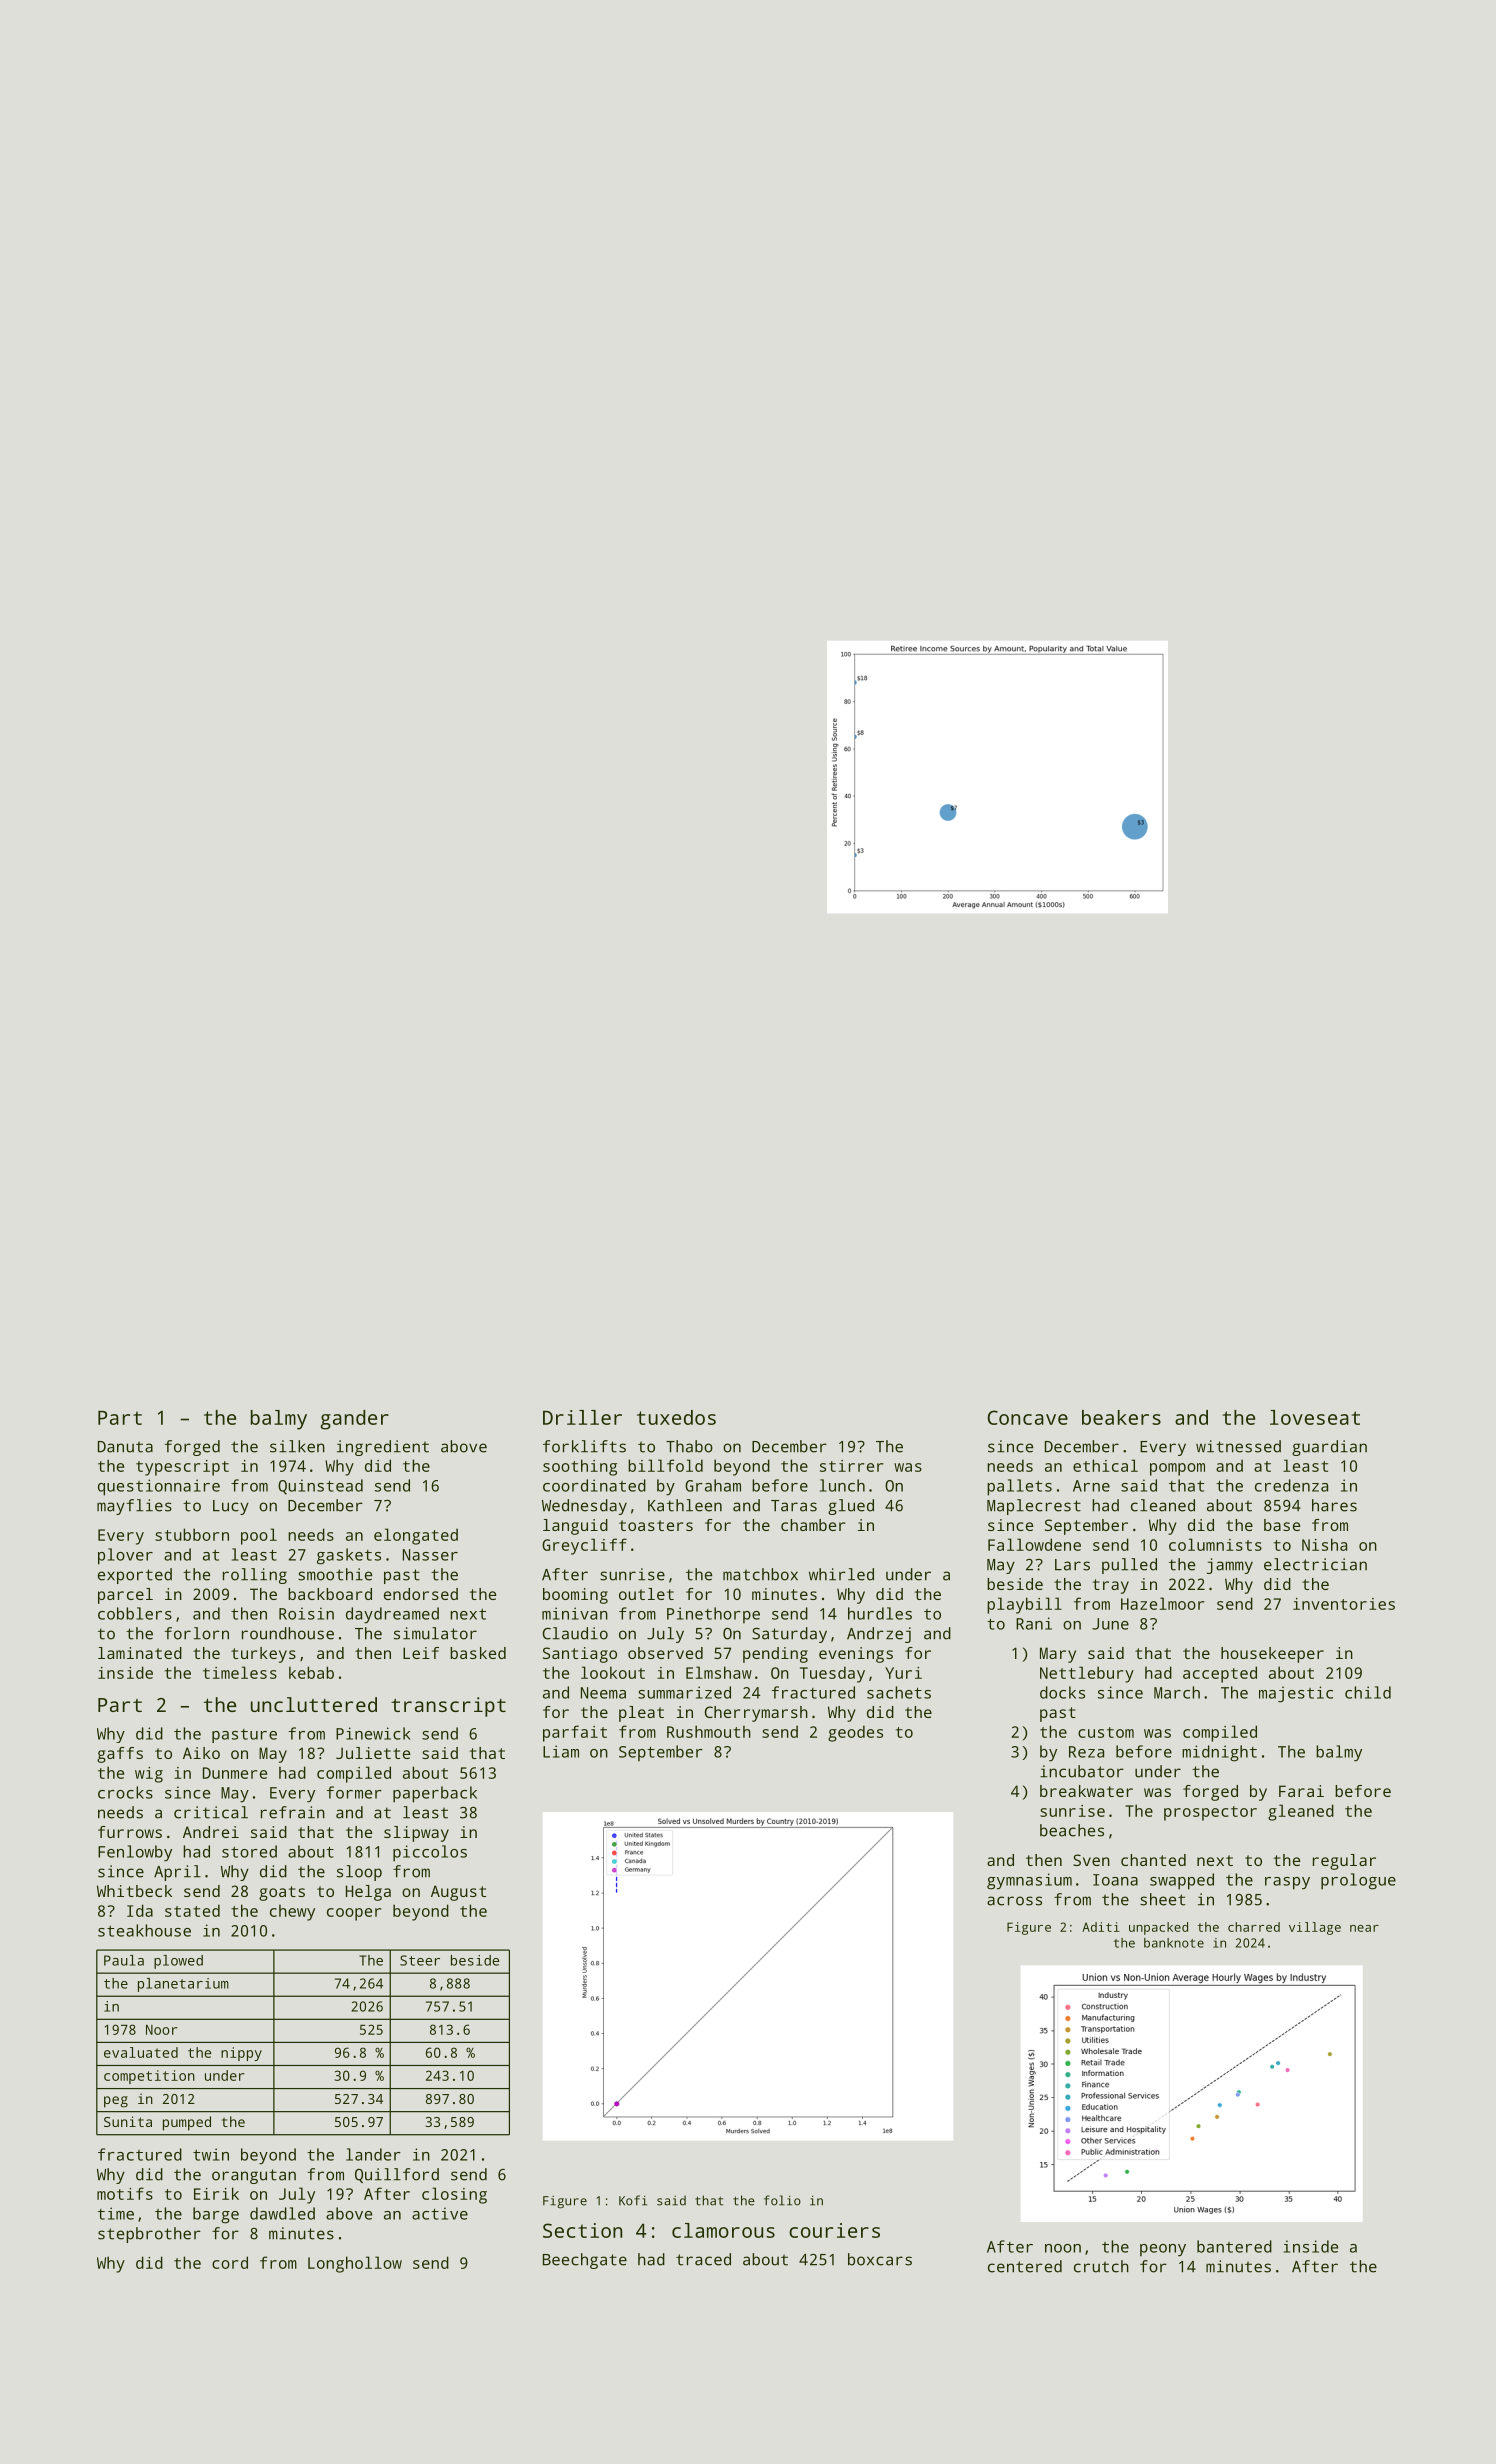 The height and width of the screenshot is (2464, 1496). Describe the element at coordinates (282, 2213) in the screenshot. I see `dawdled` at that location.
